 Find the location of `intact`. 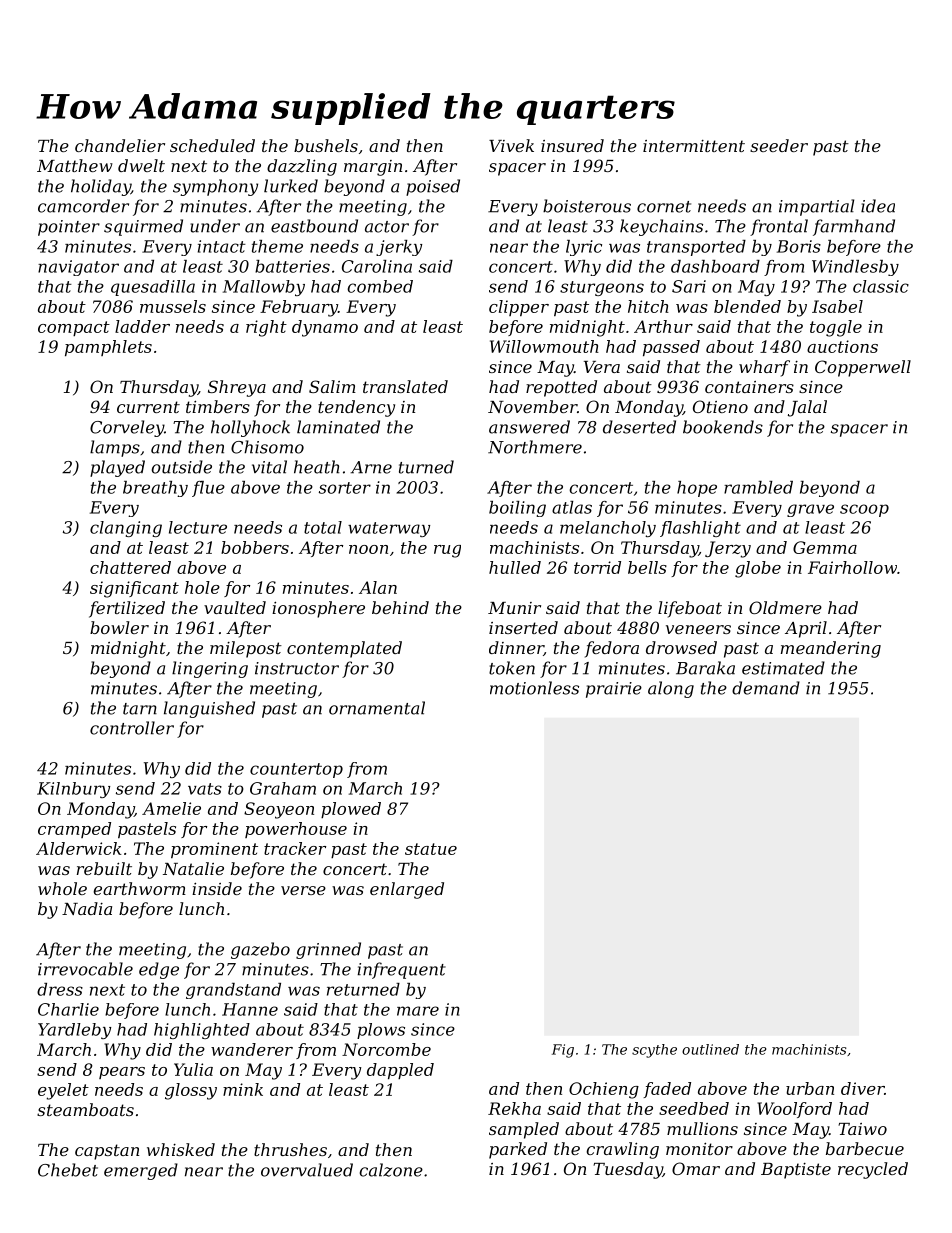

intact is located at coordinates (222, 246).
